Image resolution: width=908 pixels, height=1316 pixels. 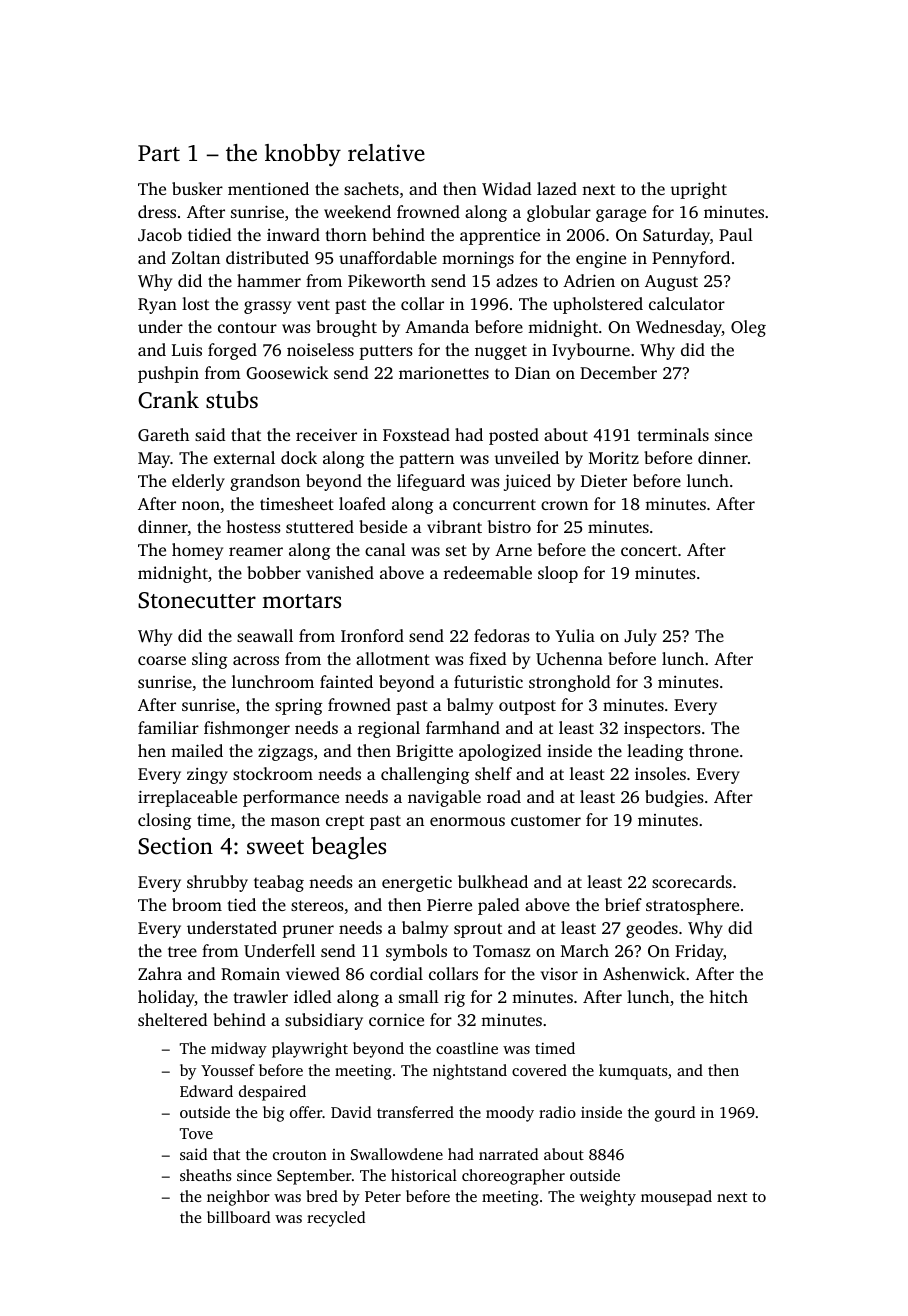 What do you see at coordinates (655, 752) in the page?
I see `leading` at bounding box center [655, 752].
